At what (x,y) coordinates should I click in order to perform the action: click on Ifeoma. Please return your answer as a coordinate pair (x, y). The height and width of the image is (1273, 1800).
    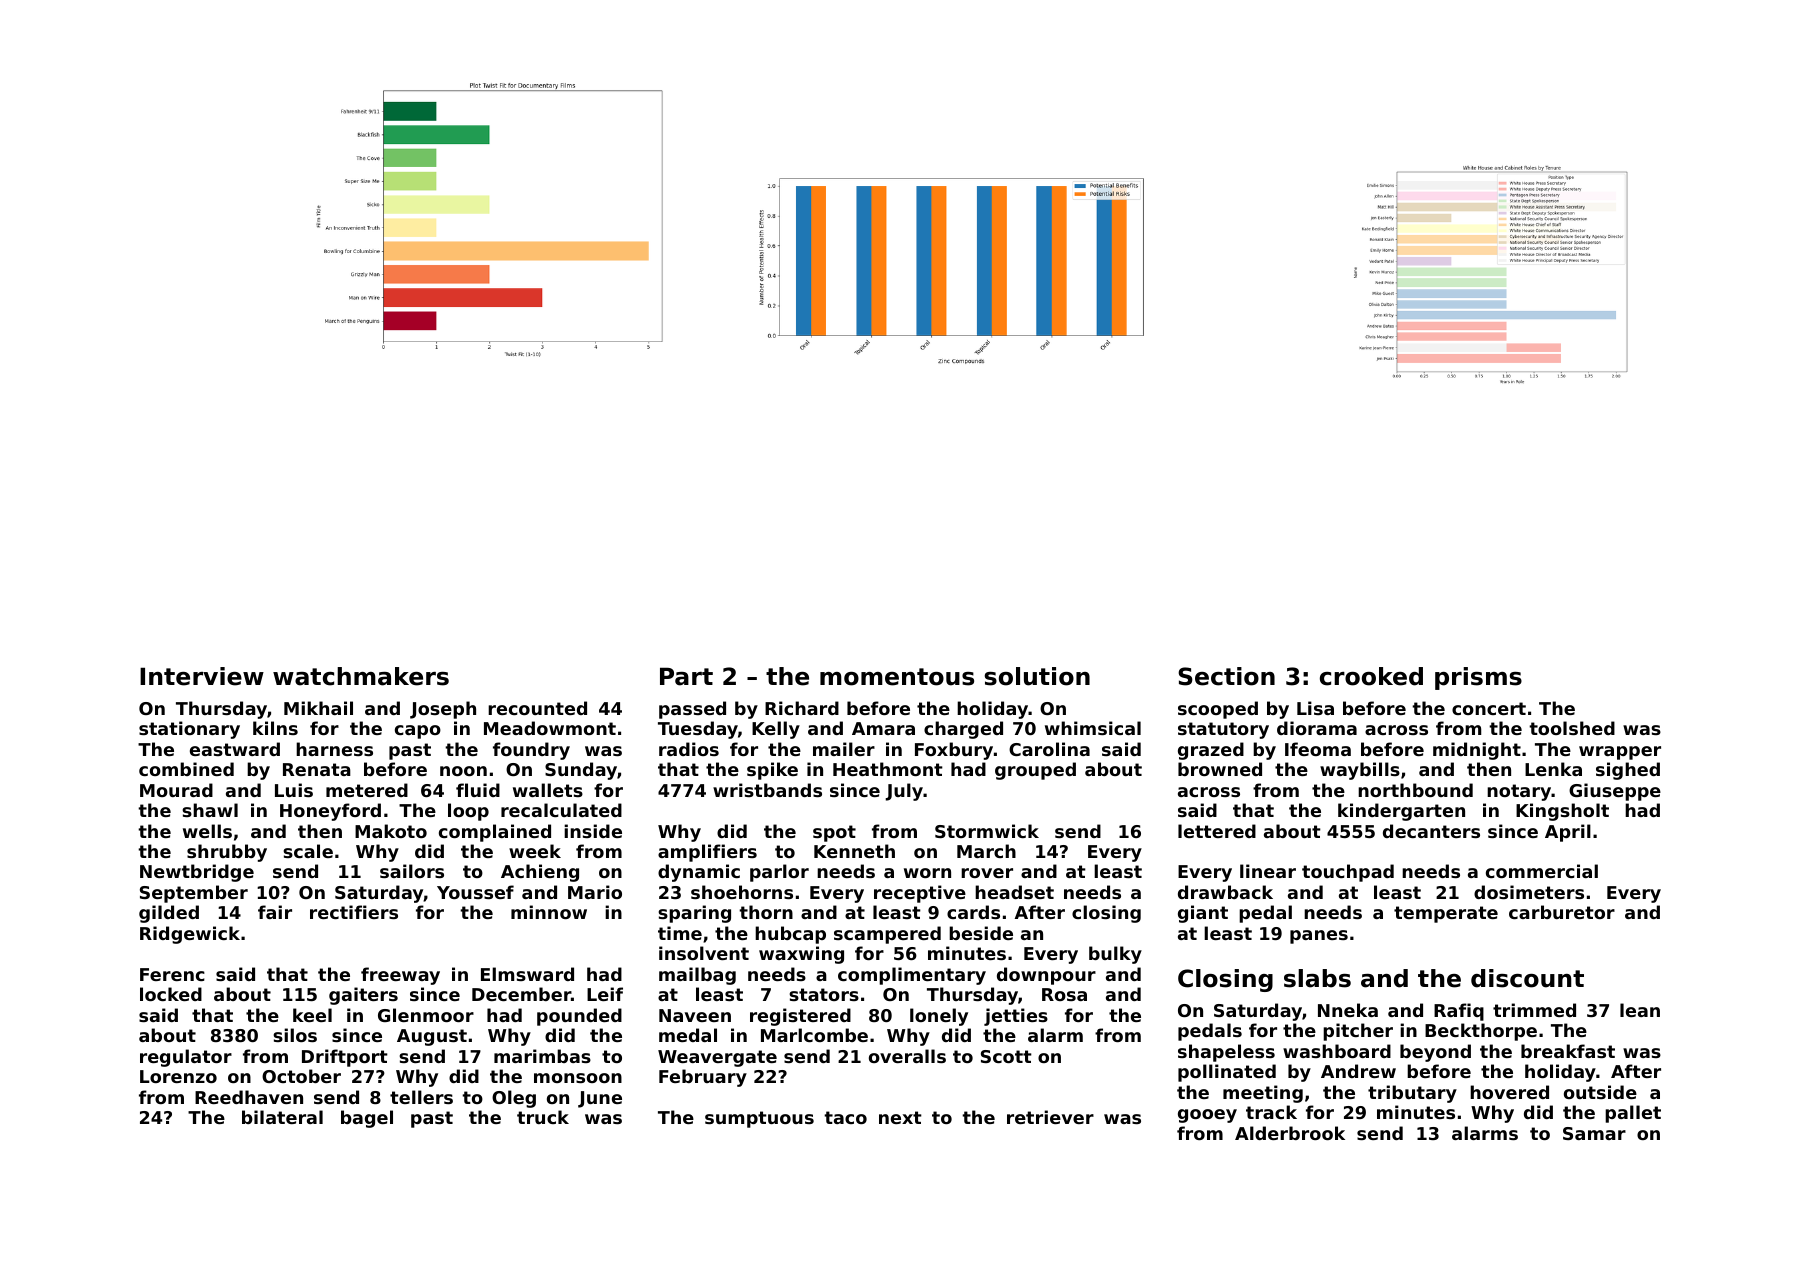
    Looking at the image, I should click on (1318, 749).
